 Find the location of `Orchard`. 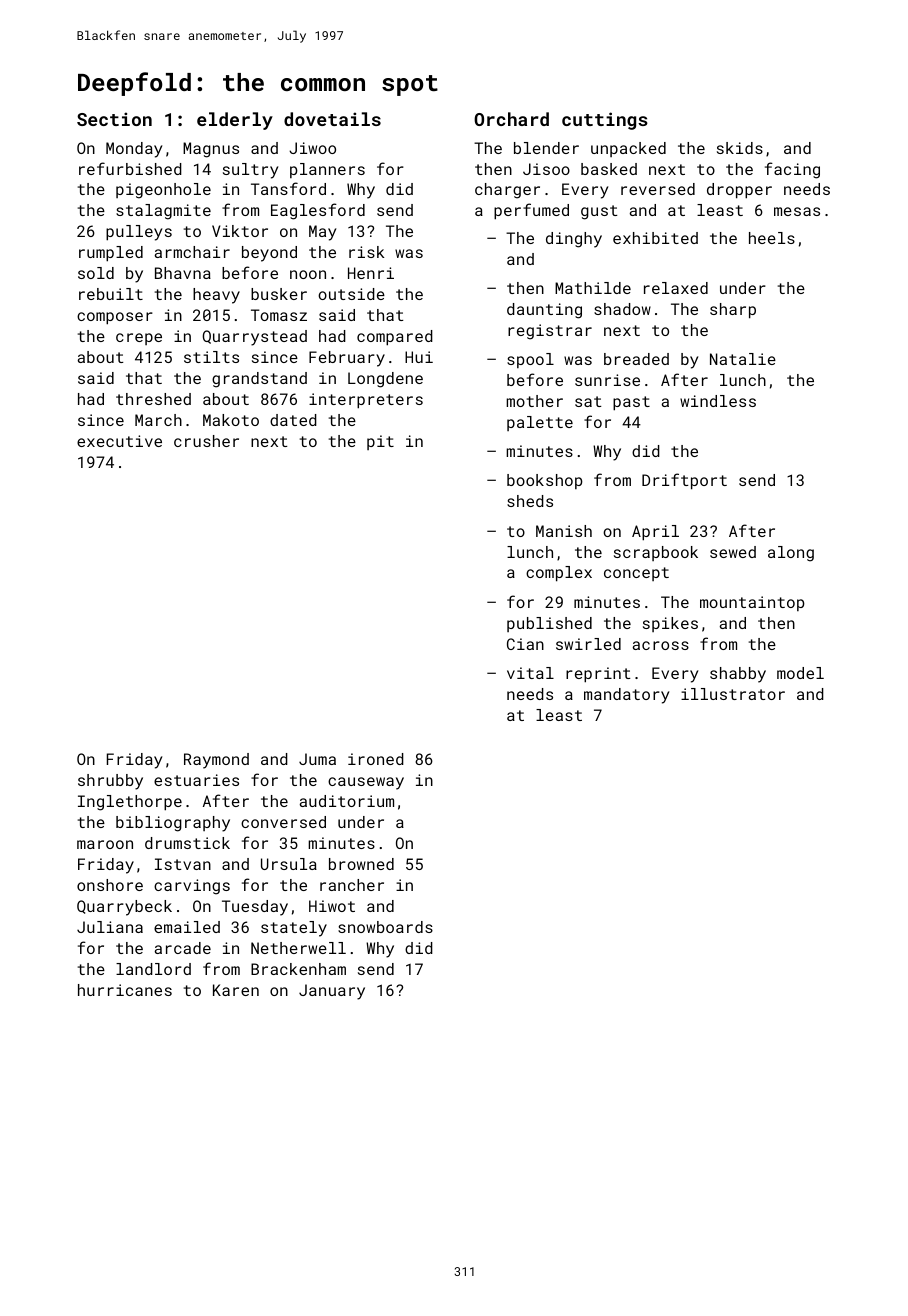

Orchard is located at coordinates (511, 119).
